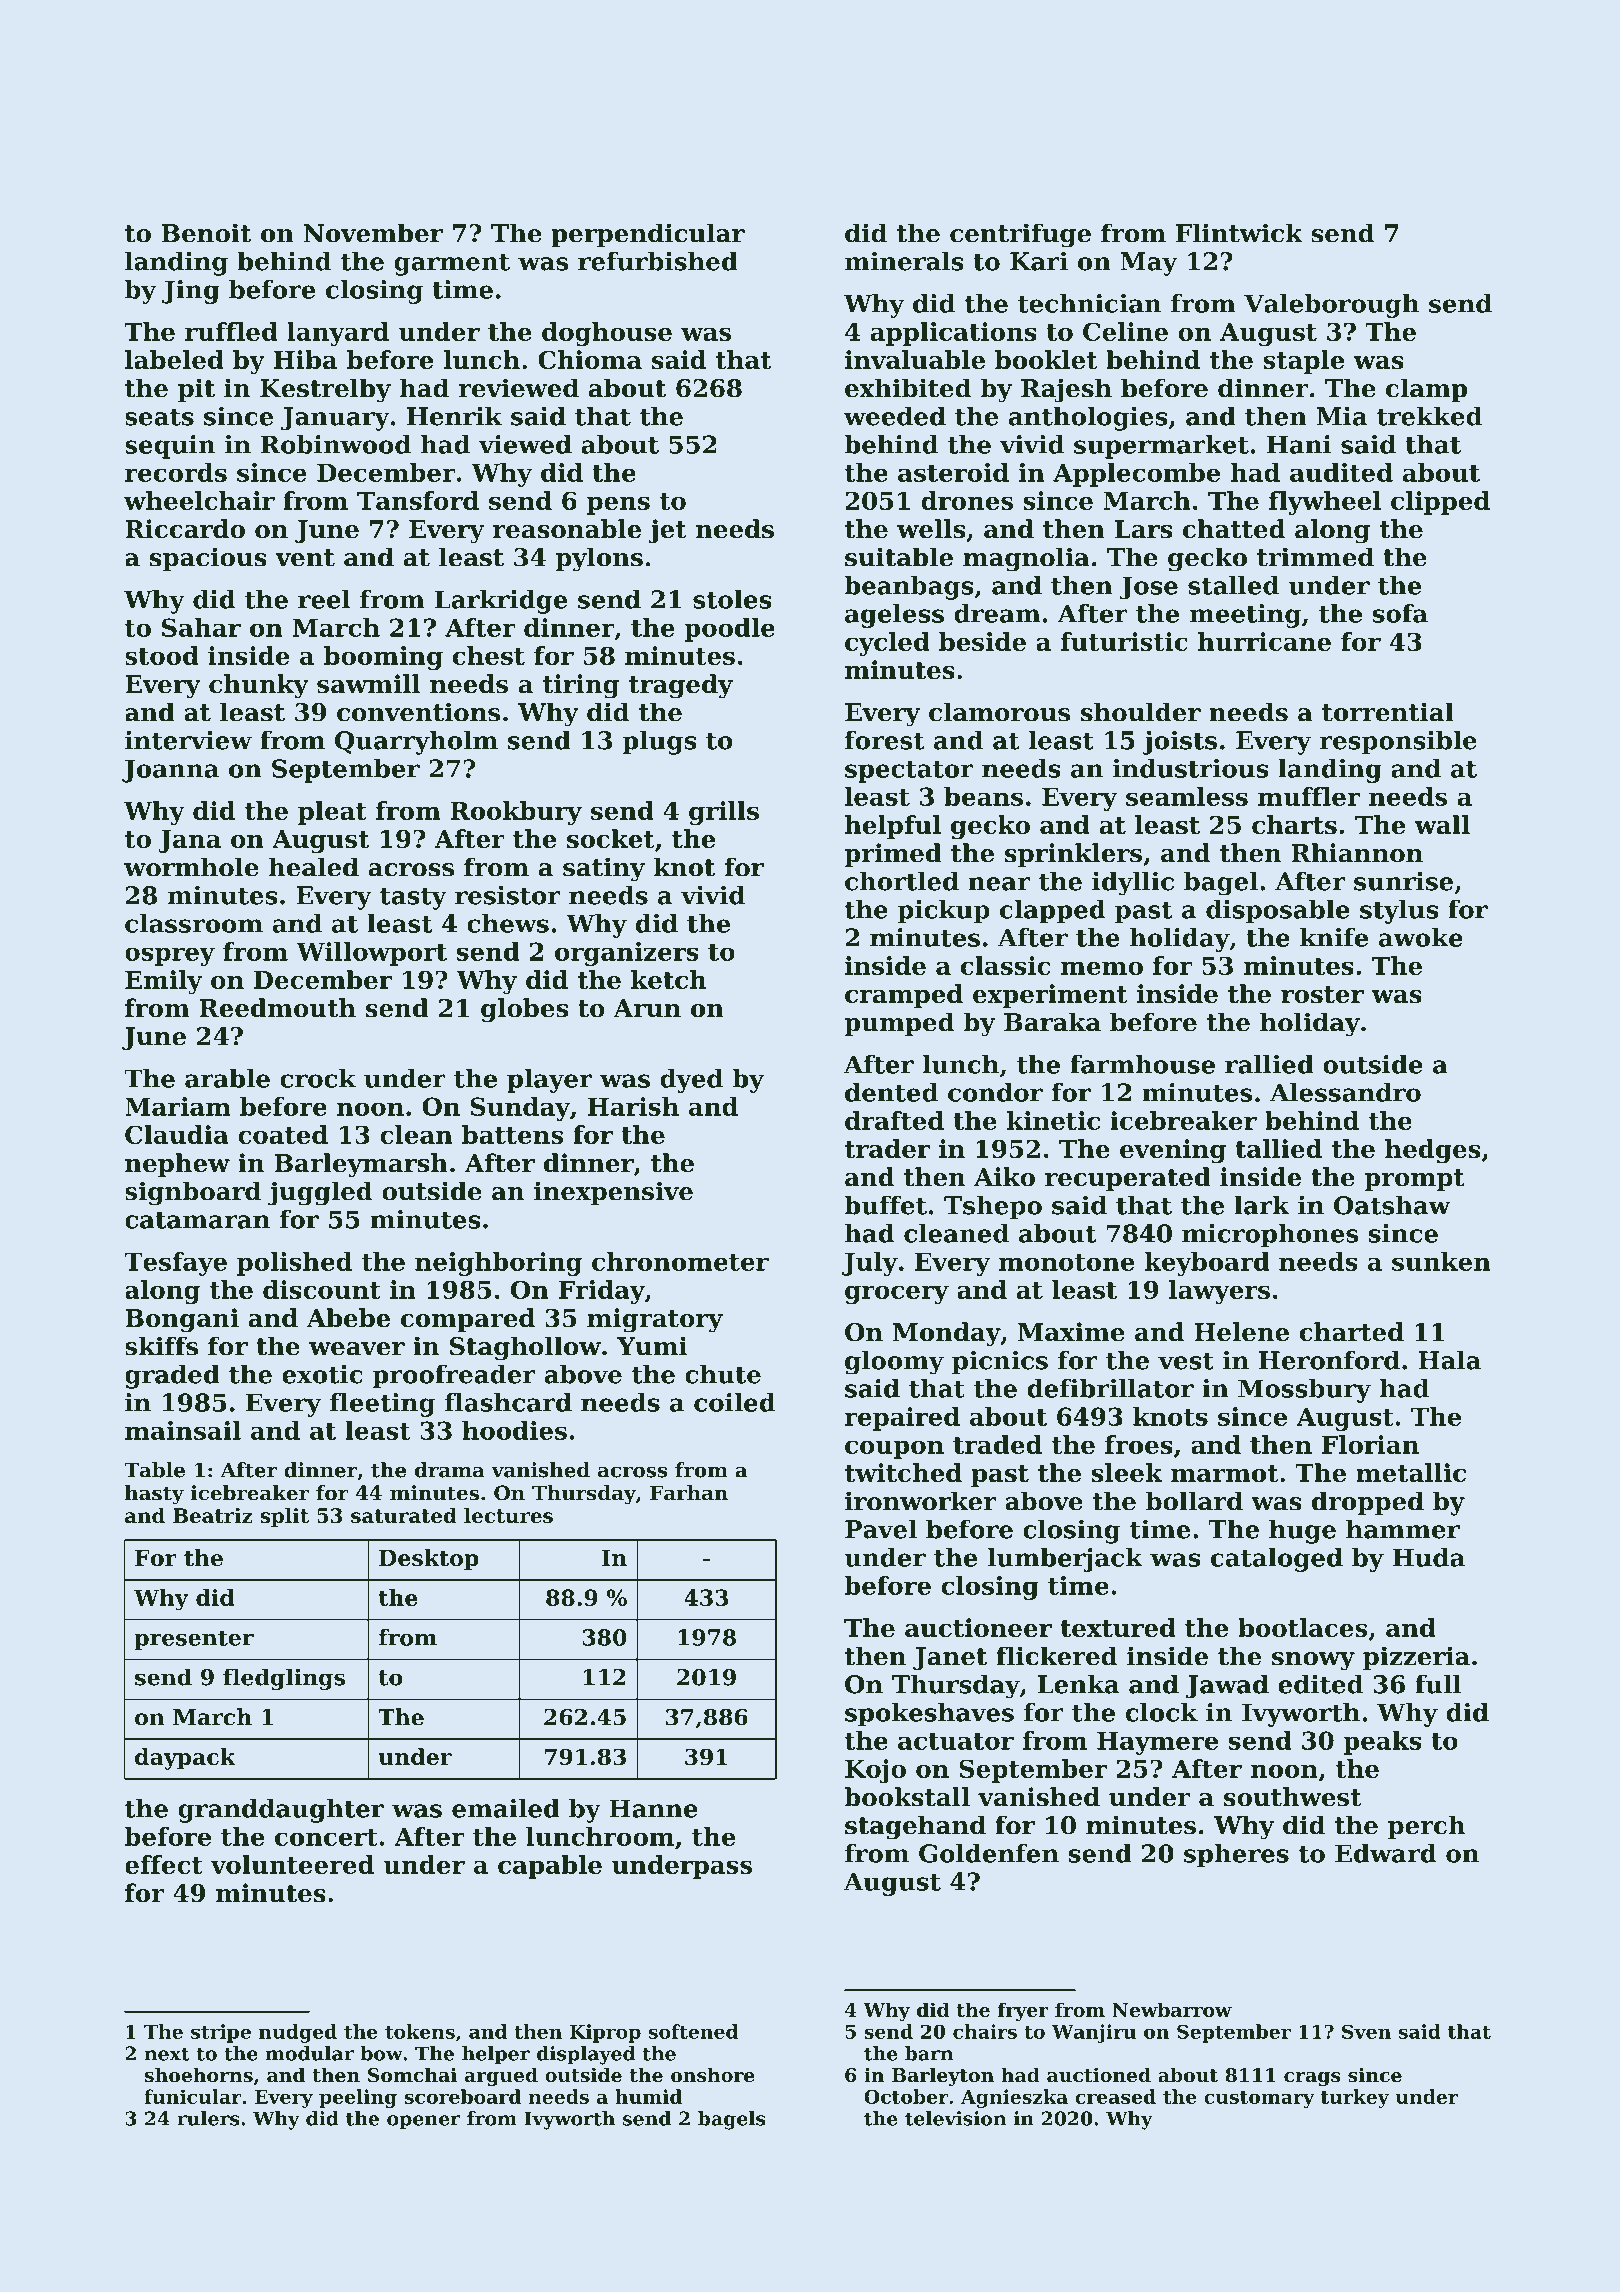 Image resolution: width=1620 pixels, height=2292 pixels. What do you see at coordinates (208, 2118) in the screenshot?
I see `rulers` at bounding box center [208, 2118].
